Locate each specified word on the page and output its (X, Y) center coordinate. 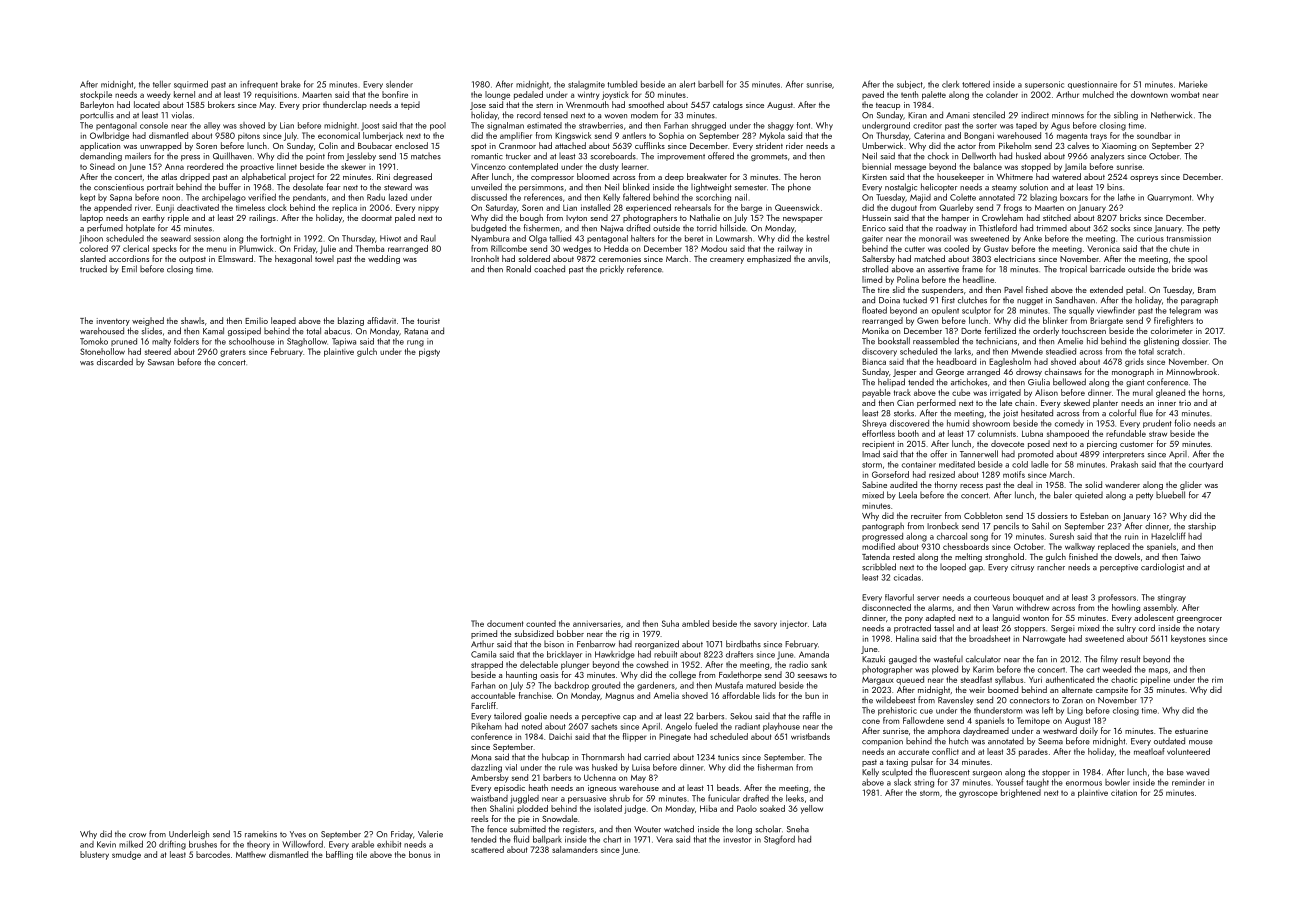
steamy (1004, 188)
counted (541, 623)
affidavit (381, 320)
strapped (487, 665)
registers (578, 830)
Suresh (1062, 536)
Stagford (779, 840)
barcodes (213, 854)
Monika (875, 330)
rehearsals (693, 207)
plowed (945, 670)
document (505, 623)
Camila (483, 654)
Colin (328, 145)
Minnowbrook (1191, 371)
